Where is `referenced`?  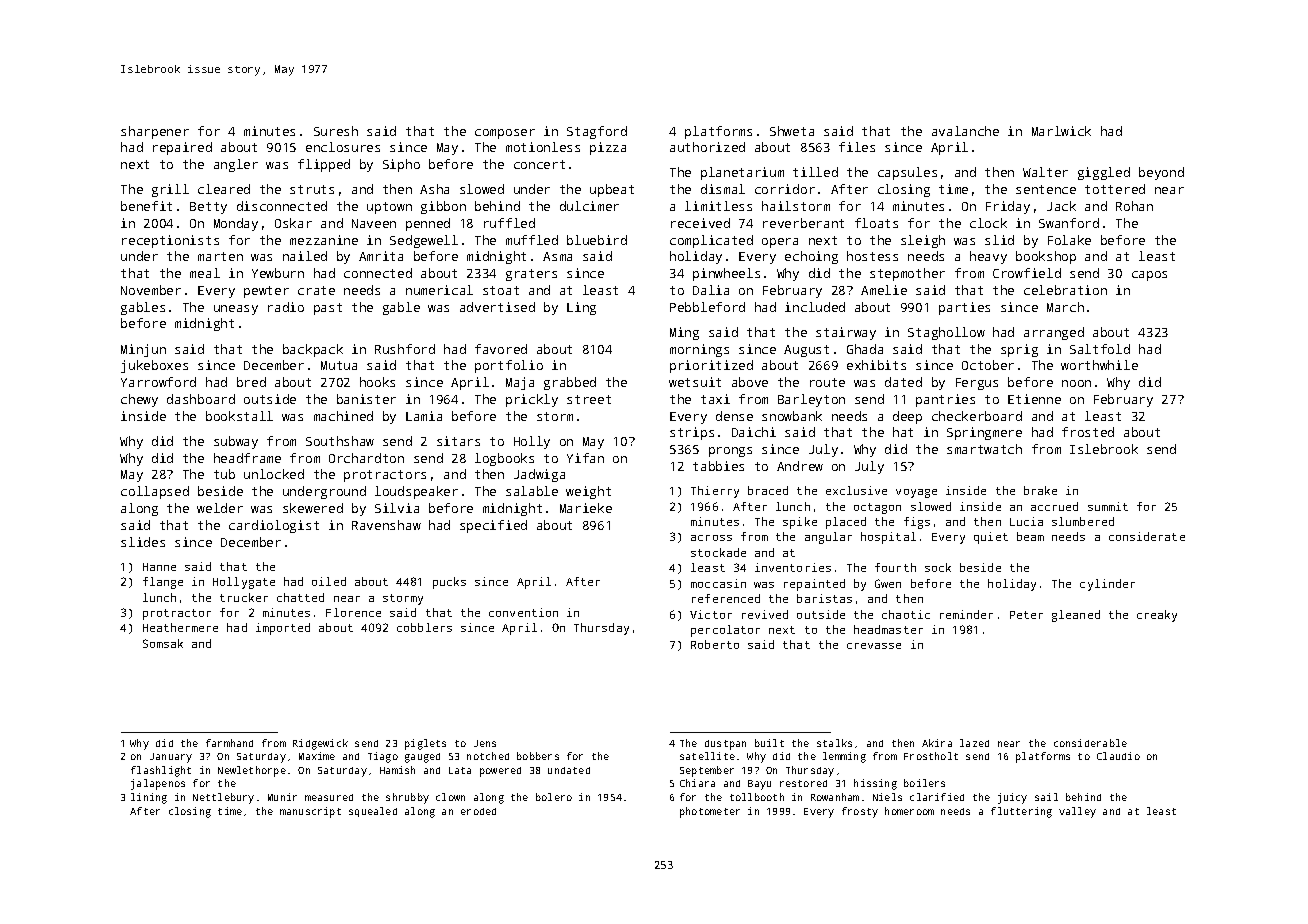 referenced is located at coordinates (726, 598).
